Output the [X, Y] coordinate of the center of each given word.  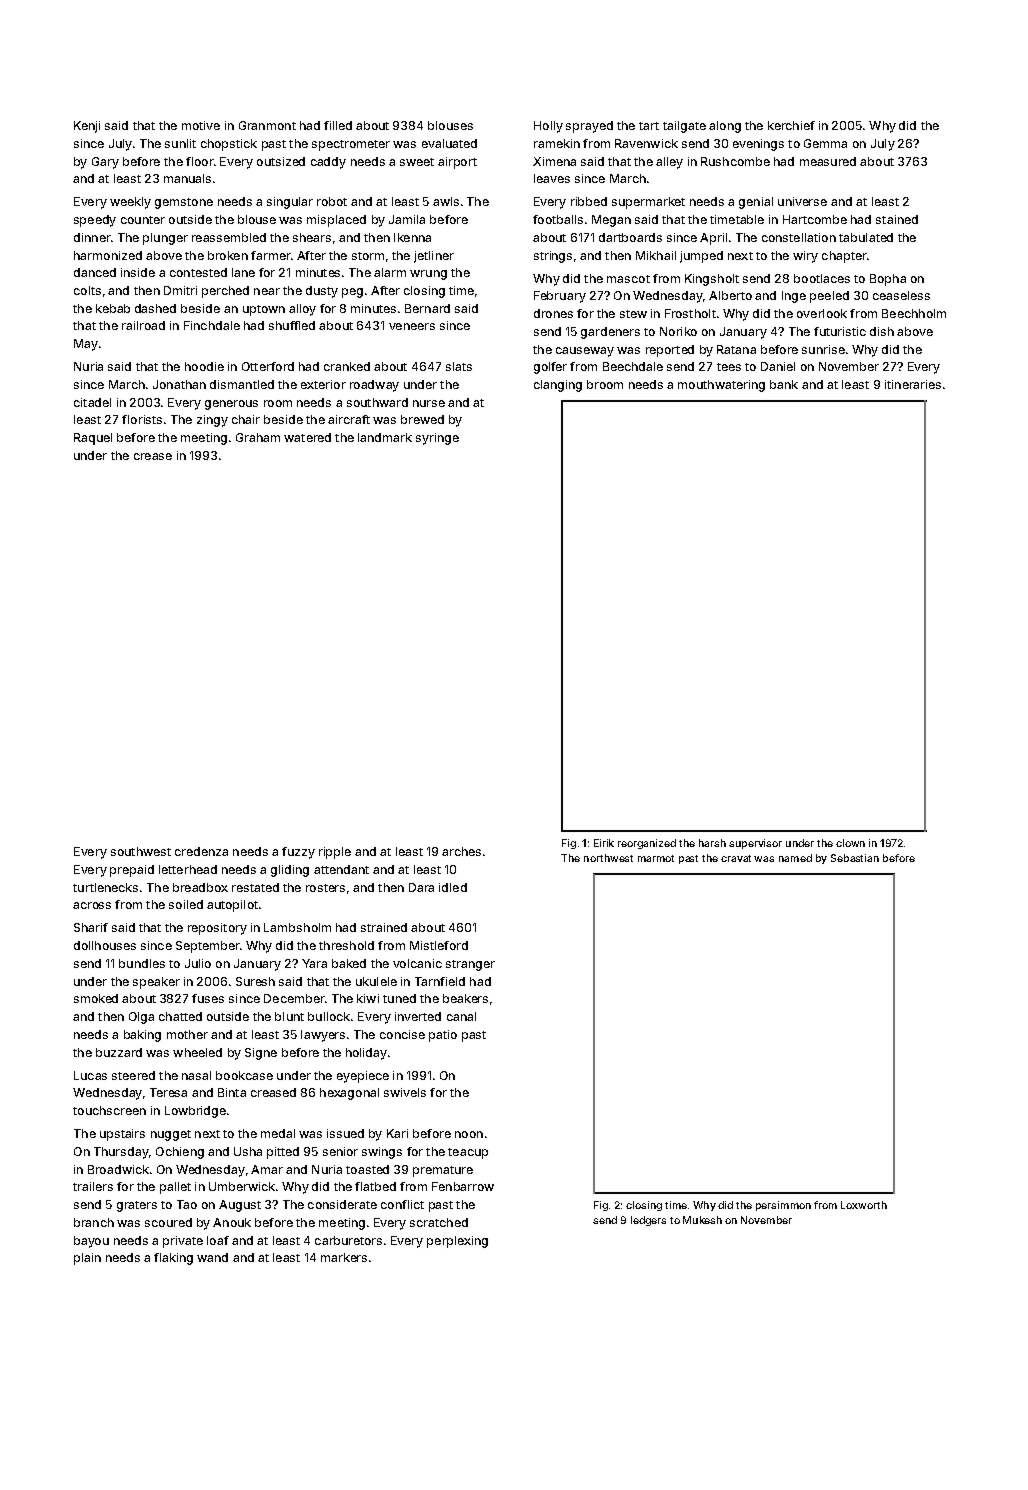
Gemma [825, 143]
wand [212, 1257]
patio [443, 1036]
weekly [130, 203]
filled [338, 125]
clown [850, 843]
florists [142, 419]
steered [133, 1075]
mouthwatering [721, 386]
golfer [550, 368]
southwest [141, 851]
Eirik [604, 843]
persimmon [783, 1206]
